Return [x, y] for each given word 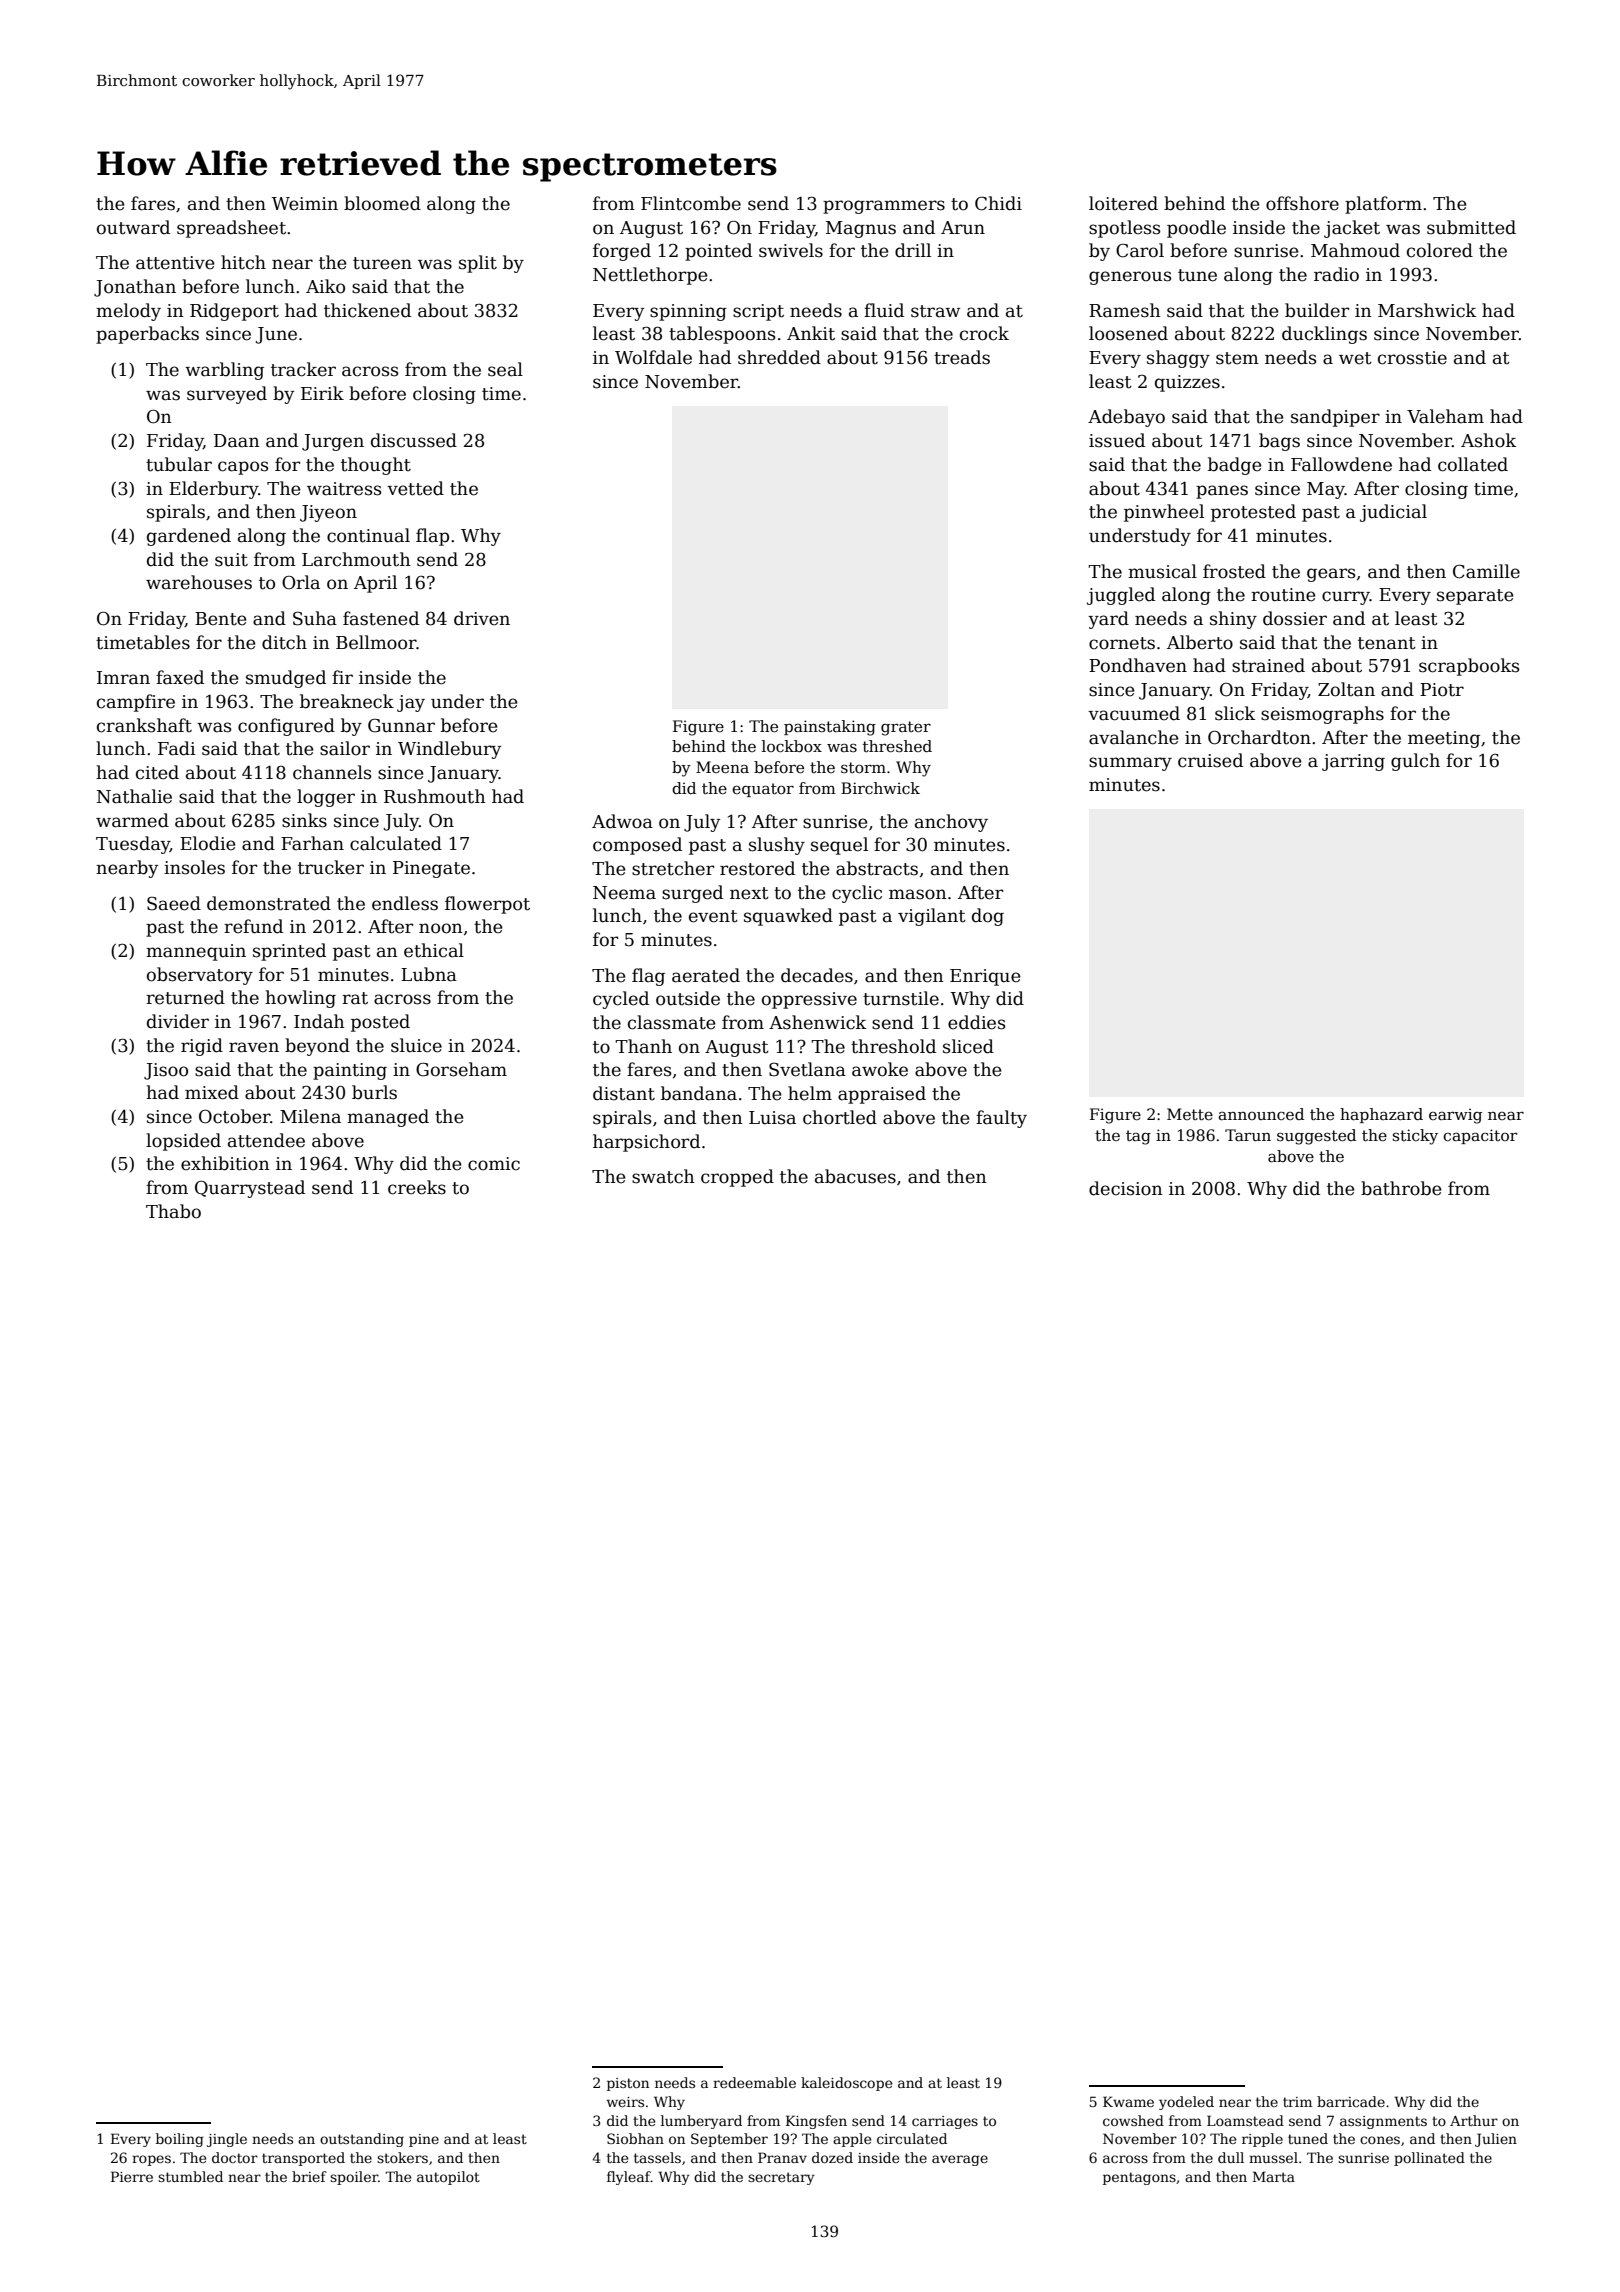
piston [628, 2084]
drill [913, 250]
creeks [417, 1187]
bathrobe [1401, 1188]
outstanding [362, 2140]
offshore [1302, 203]
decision [1126, 1188]
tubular [179, 464]
